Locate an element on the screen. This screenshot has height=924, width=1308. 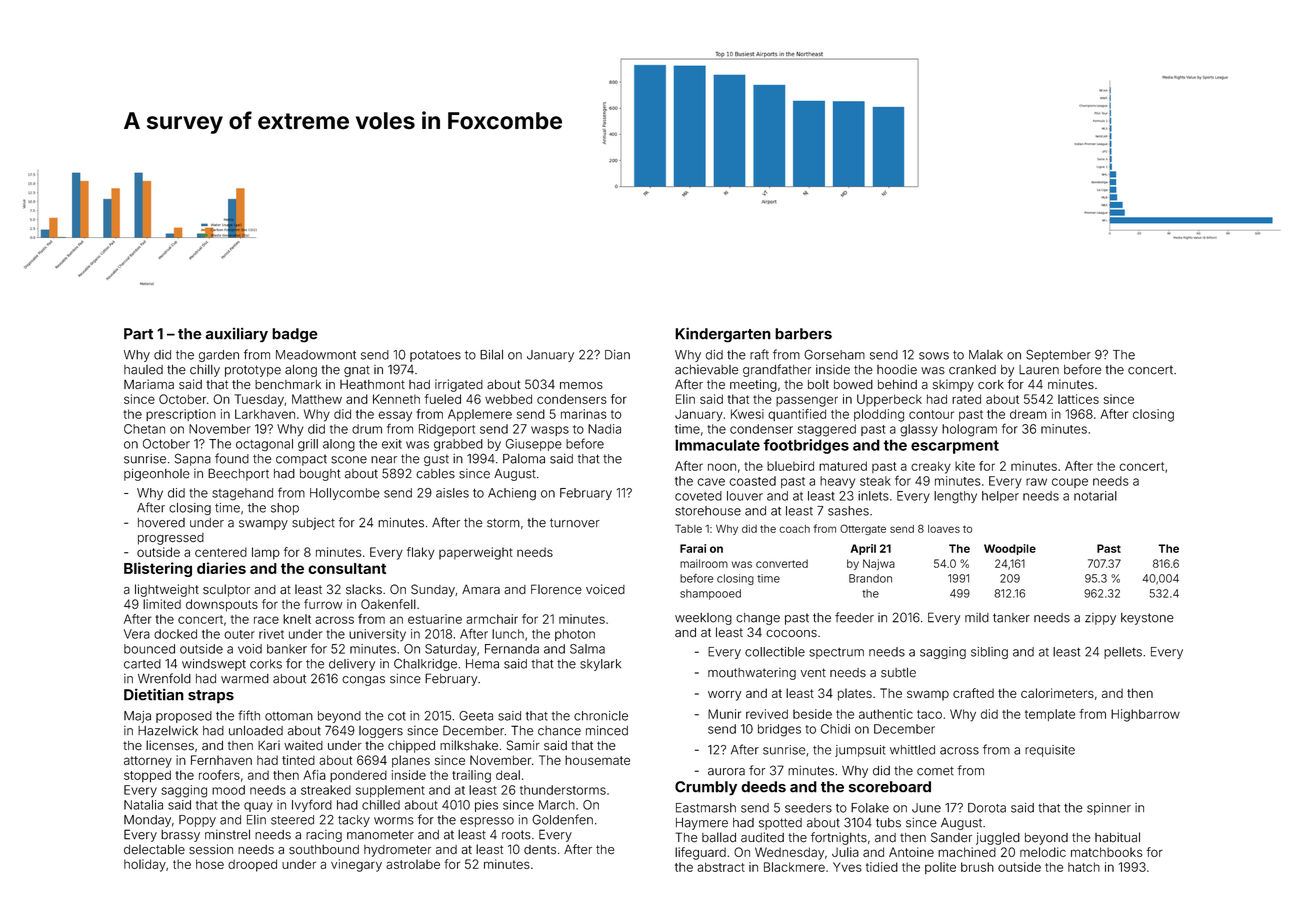
Malak is located at coordinates (986, 355).
